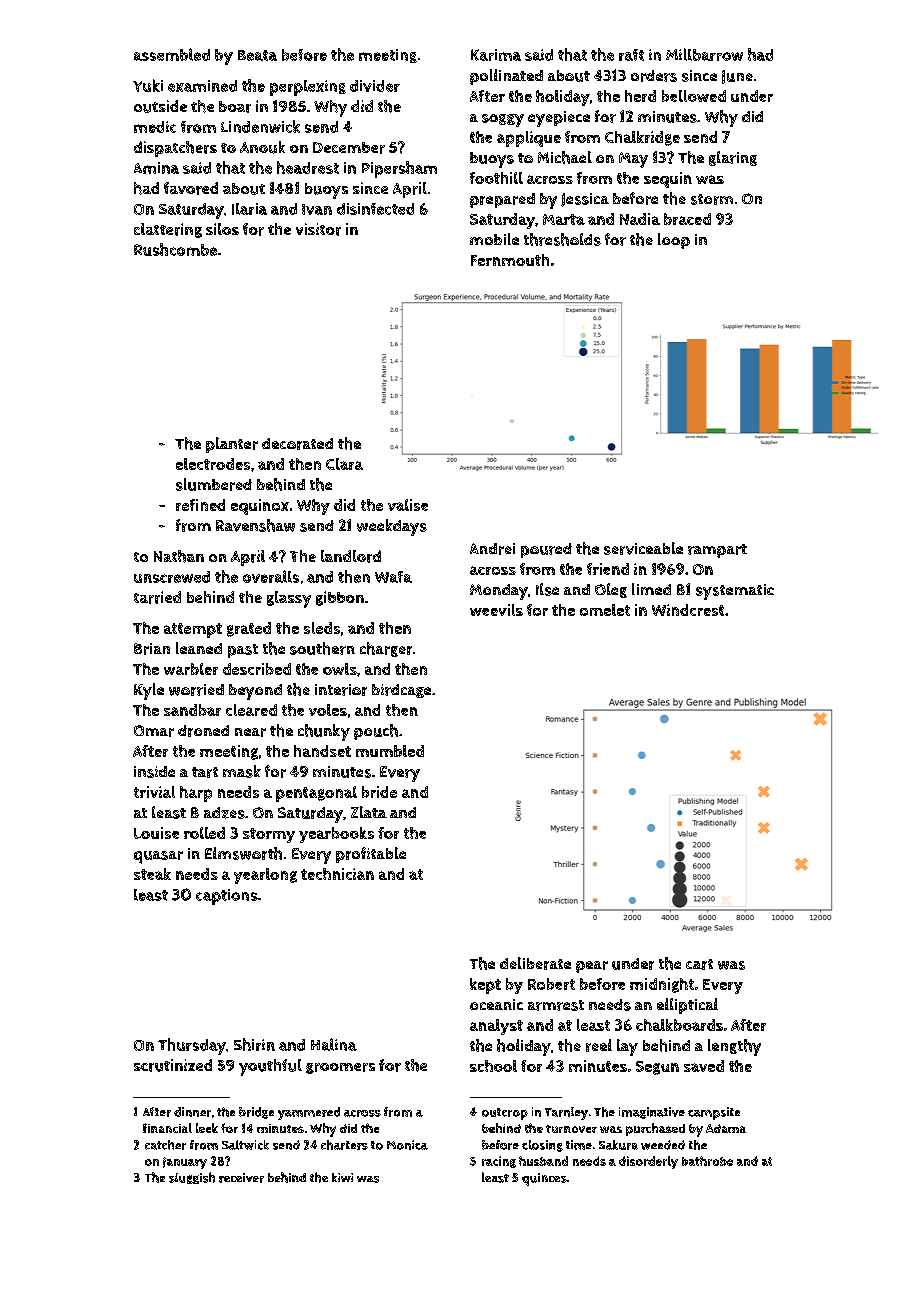 This image has height=1316, width=908. What do you see at coordinates (551, 984) in the image?
I see `Robert` at bounding box center [551, 984].
